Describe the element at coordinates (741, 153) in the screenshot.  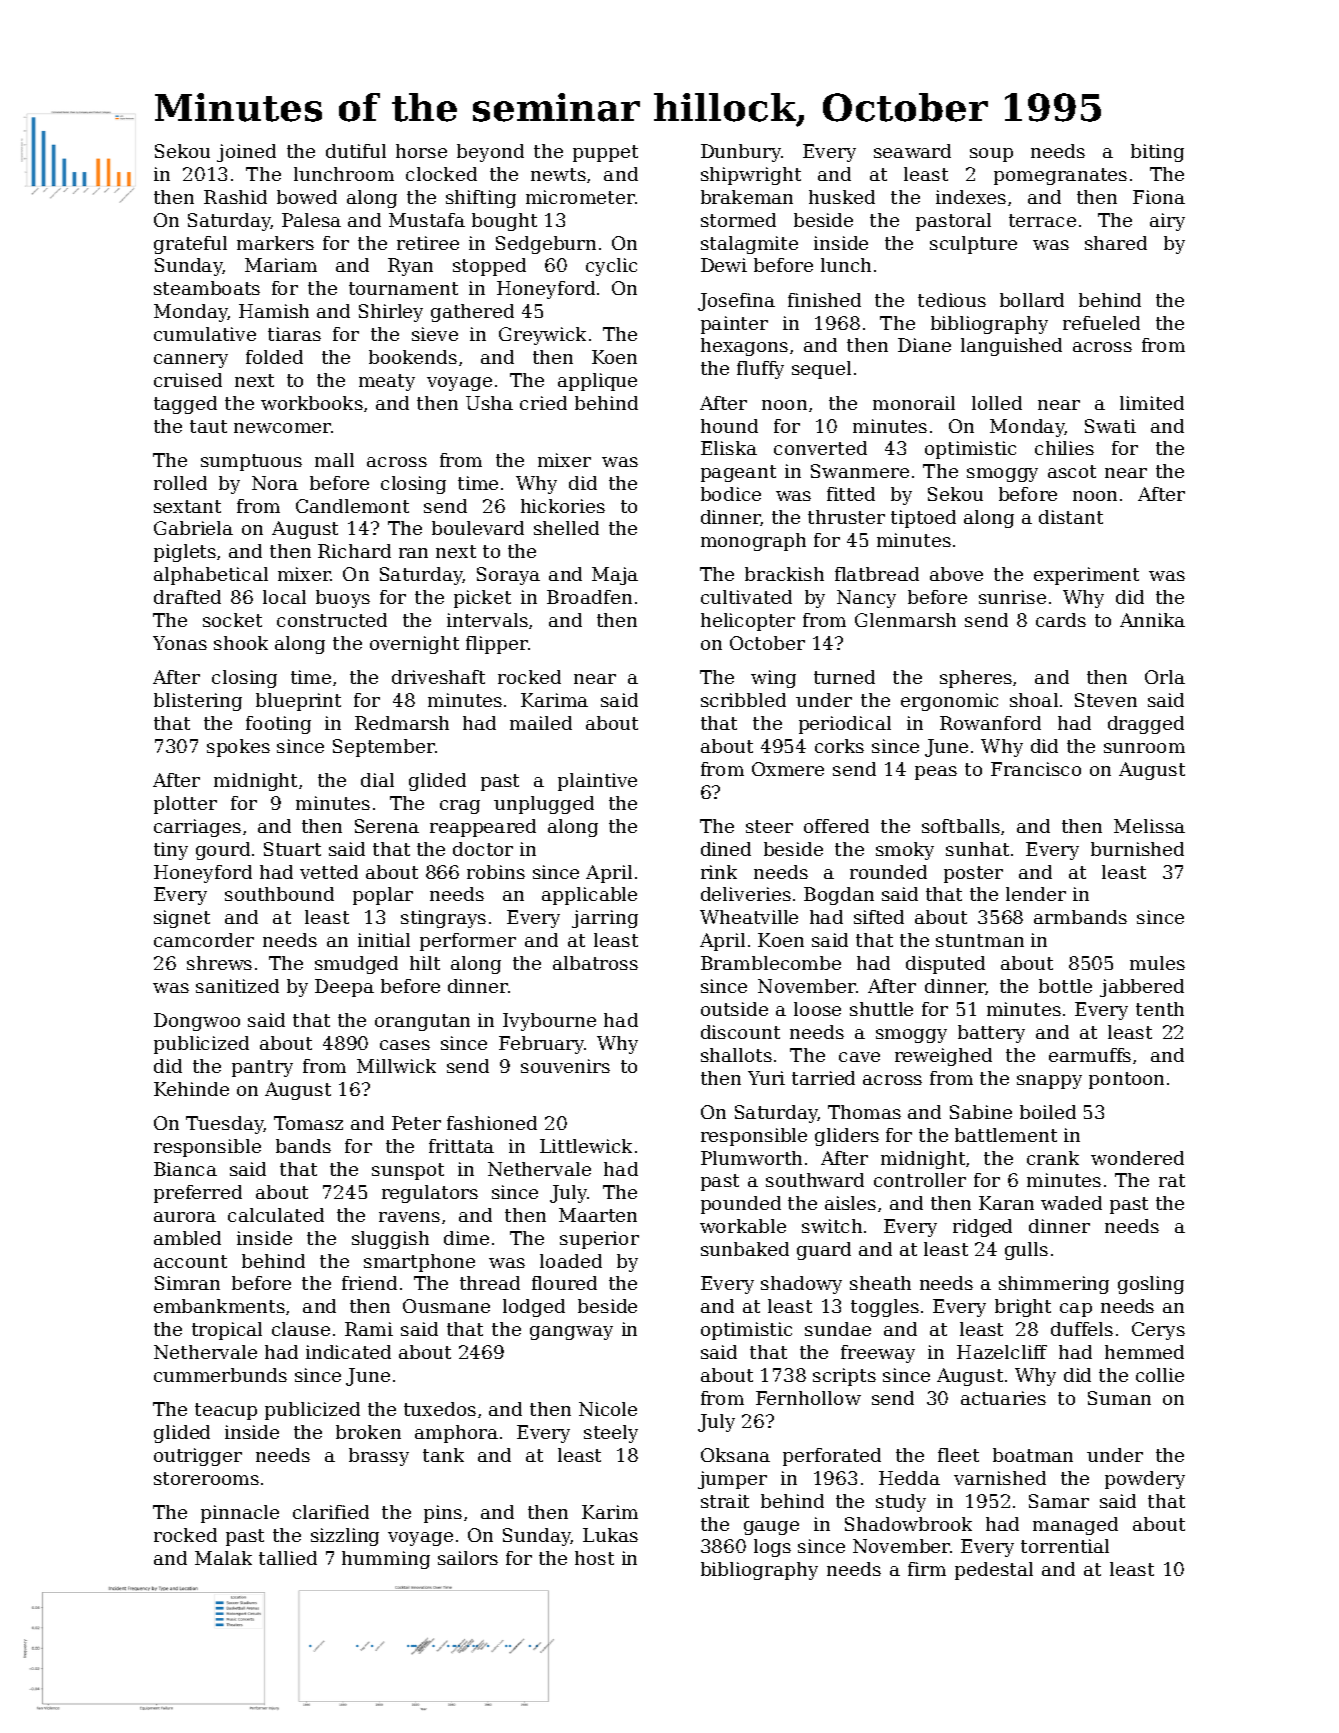
I see `Dunbury` at that location.
